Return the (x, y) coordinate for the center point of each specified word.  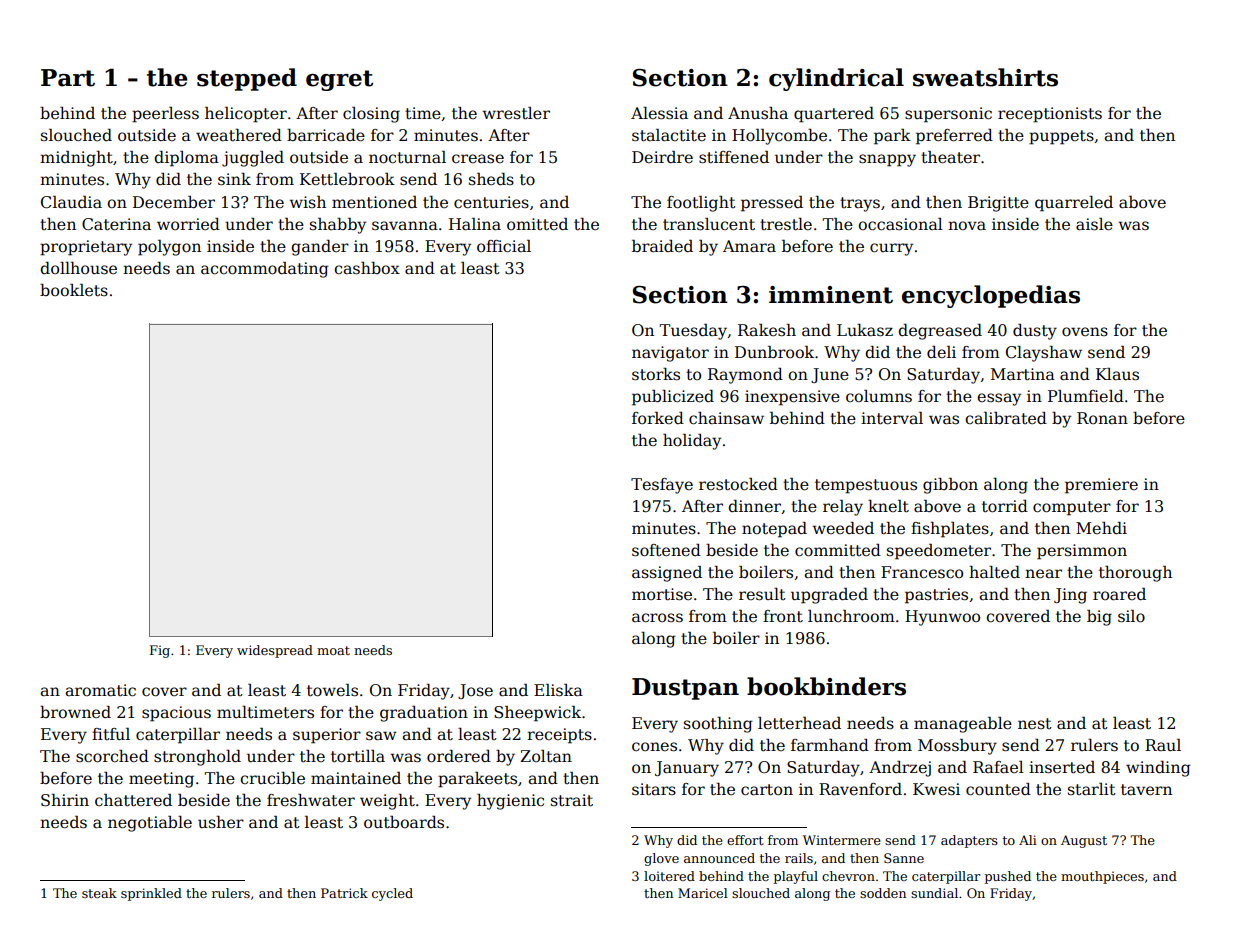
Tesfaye (662, 486)
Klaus (1117, 374)
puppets (1061, 137)
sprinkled (151, 894)
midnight (76, 159)
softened (666, 550)
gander (320, 248)
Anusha (758, 113)
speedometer (939, 552)
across (657, 618)
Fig (160, 651)
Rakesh (767, 330)
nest (1035, 723)
